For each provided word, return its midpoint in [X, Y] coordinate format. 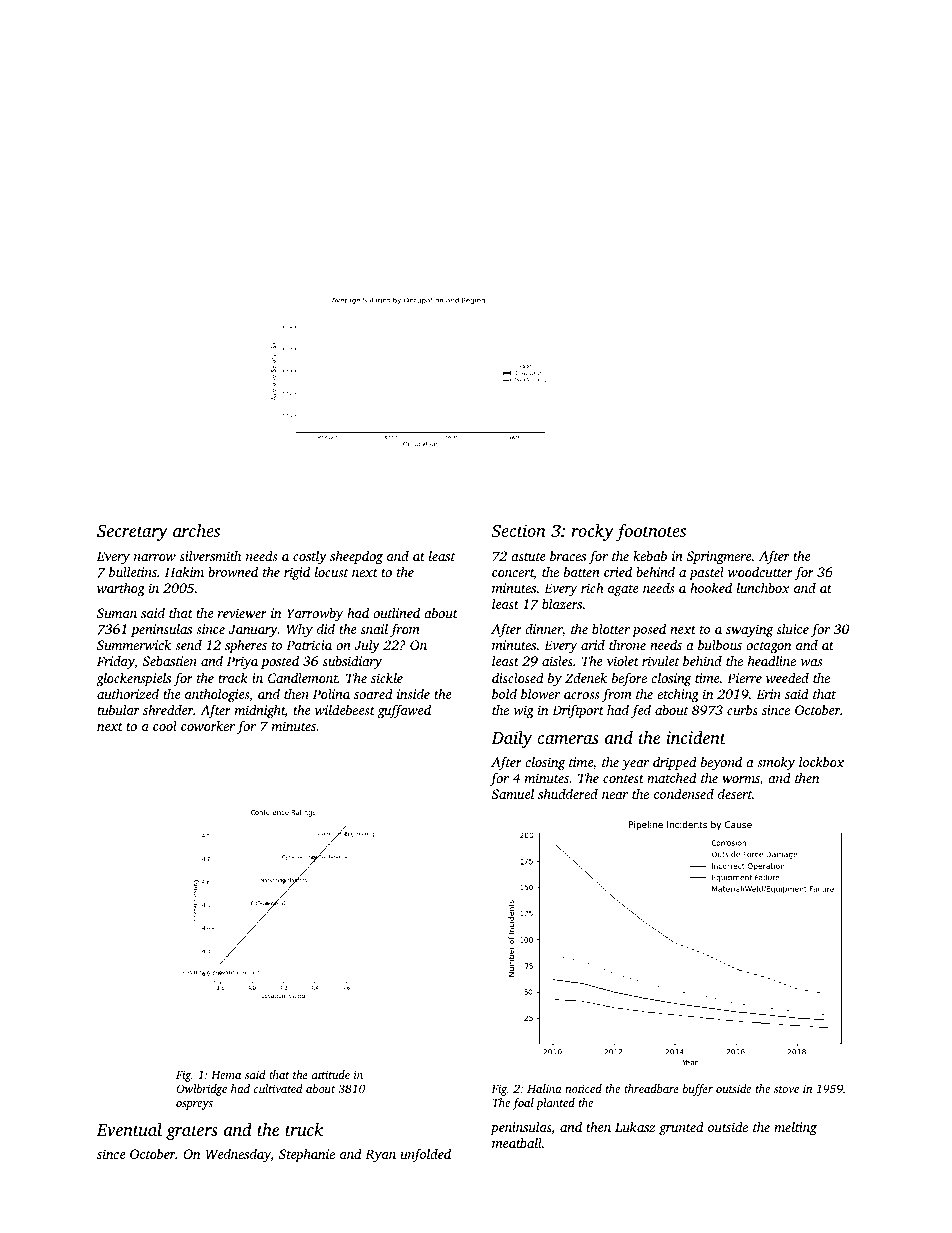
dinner [543, 629]
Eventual [129, 1129]
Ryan [380, 1155]
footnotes [651, 532]
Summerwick [134, 645]
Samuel [513, 793]
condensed [684, 793]
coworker [208, 726]
